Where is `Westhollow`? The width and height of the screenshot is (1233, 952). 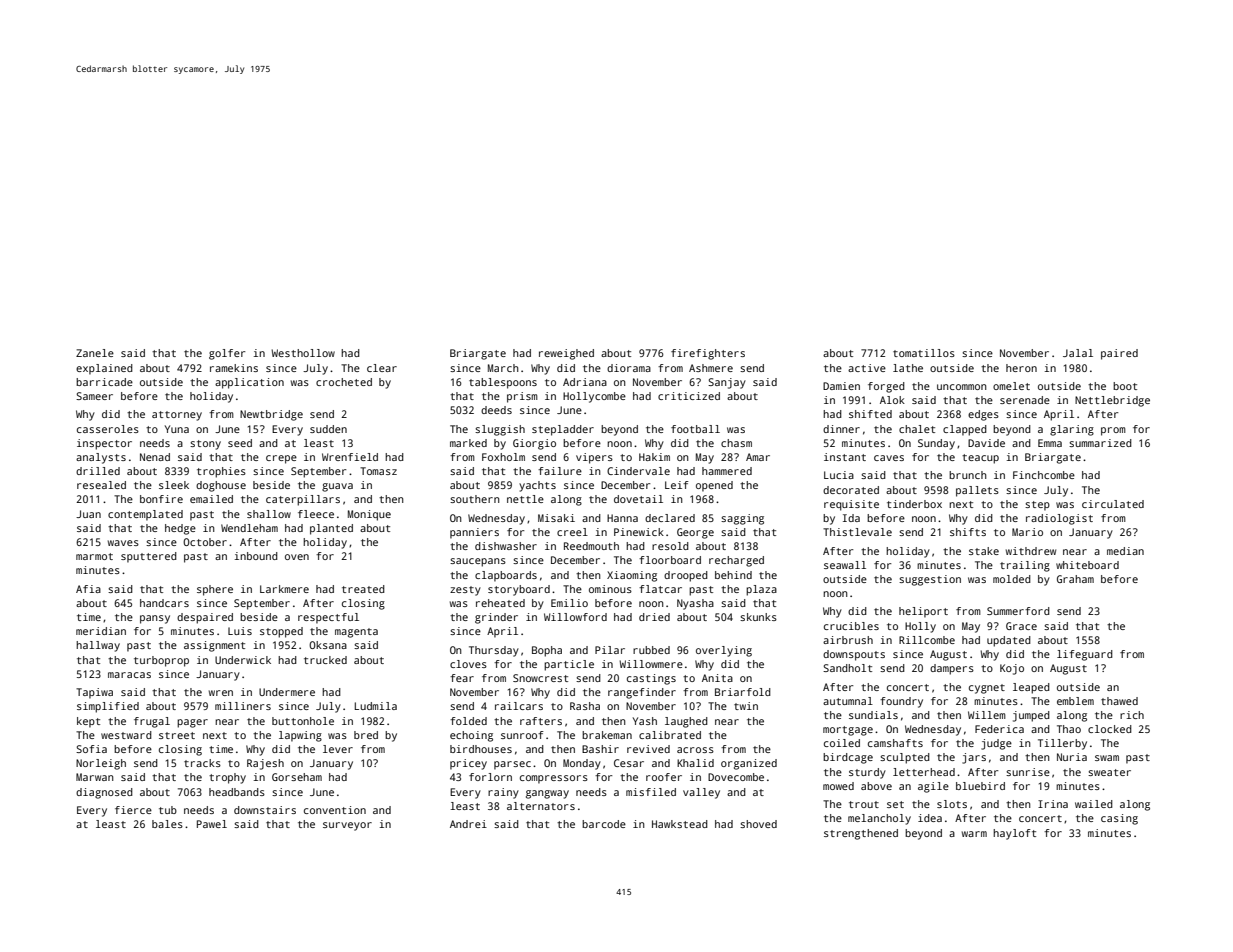
Westhollow is located at coordinates (303, 353).
